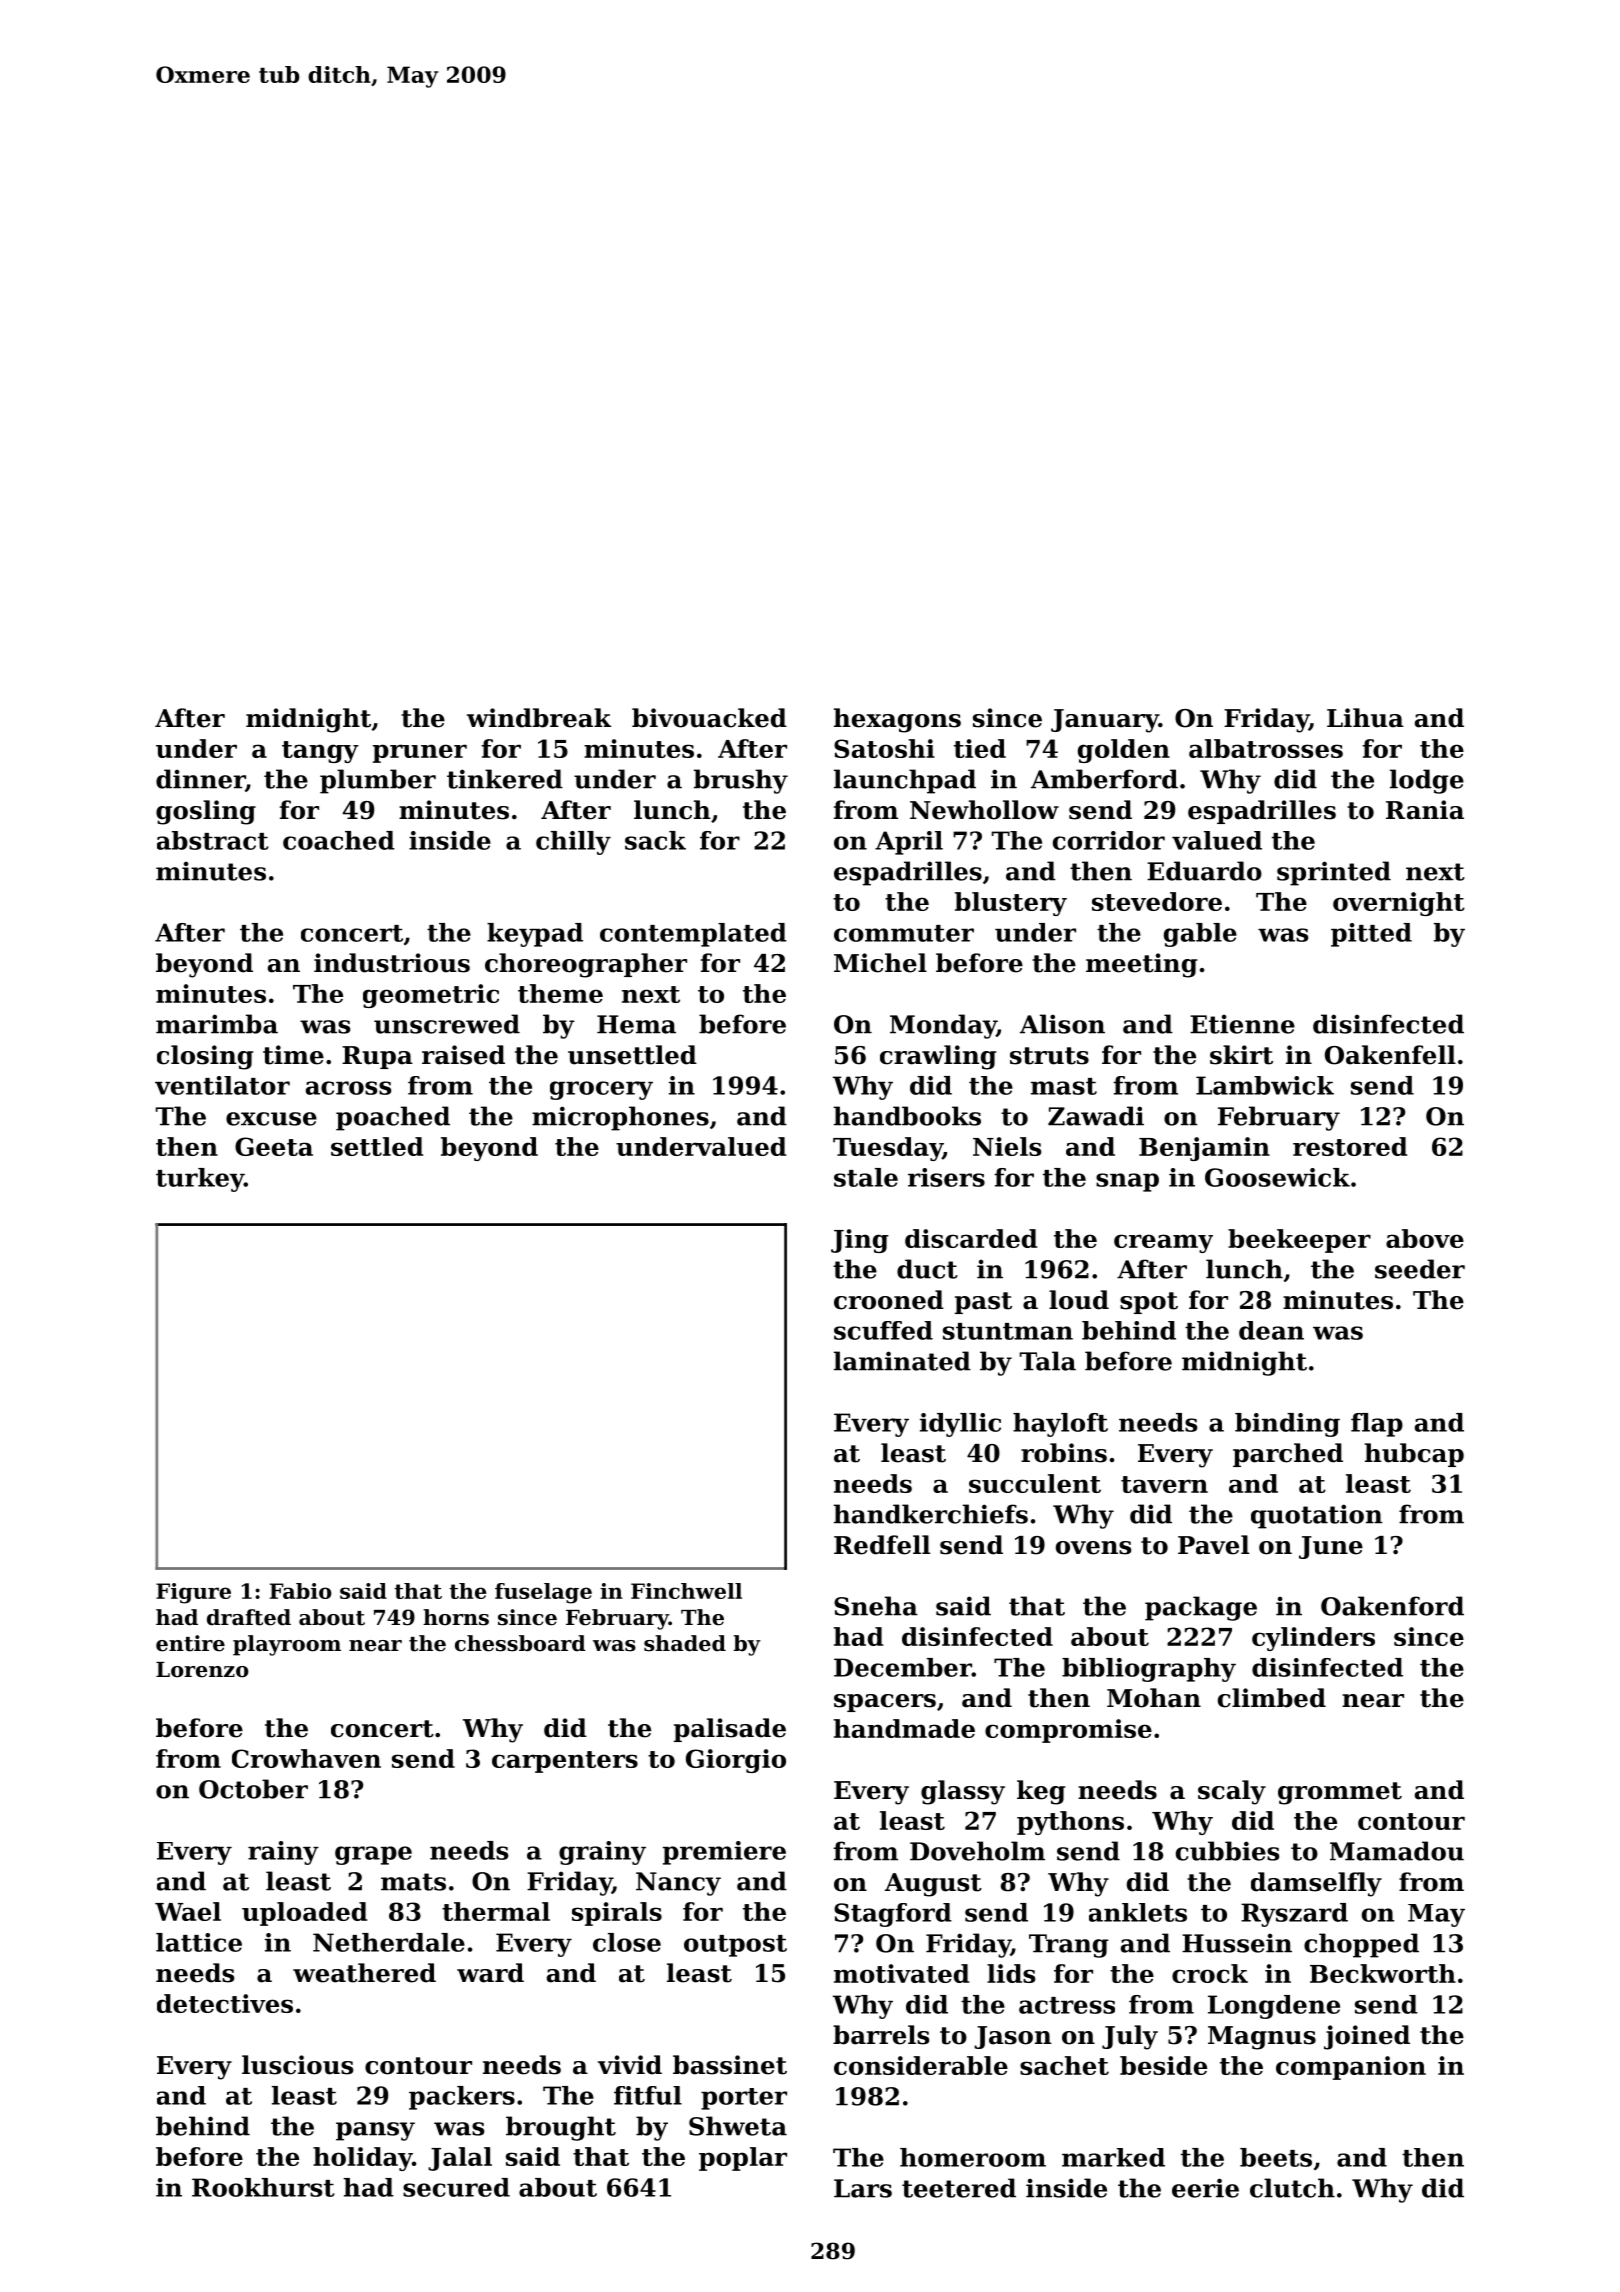 This screenshot has height=2292, width=1620. What do you see at coordinates (539, 718) in the screenshot?
I see `windbreak` at bounding box center [539, 718].
